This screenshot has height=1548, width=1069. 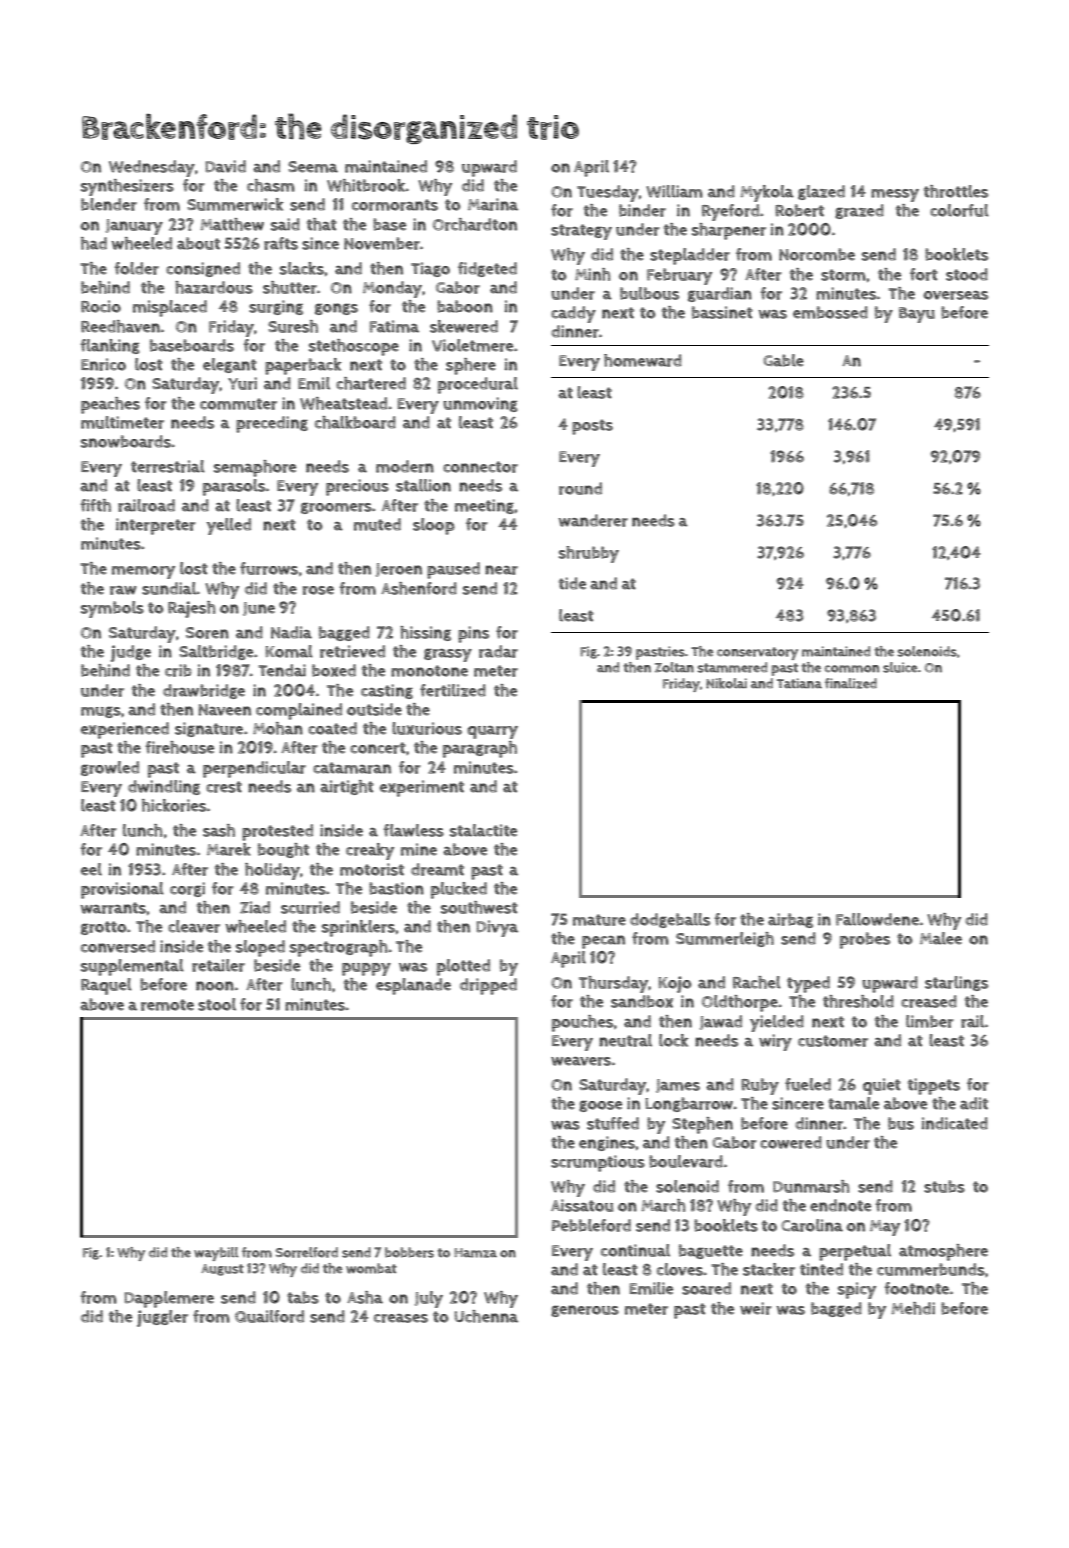 I want to click on remote, so click(x=167, y=1005).
